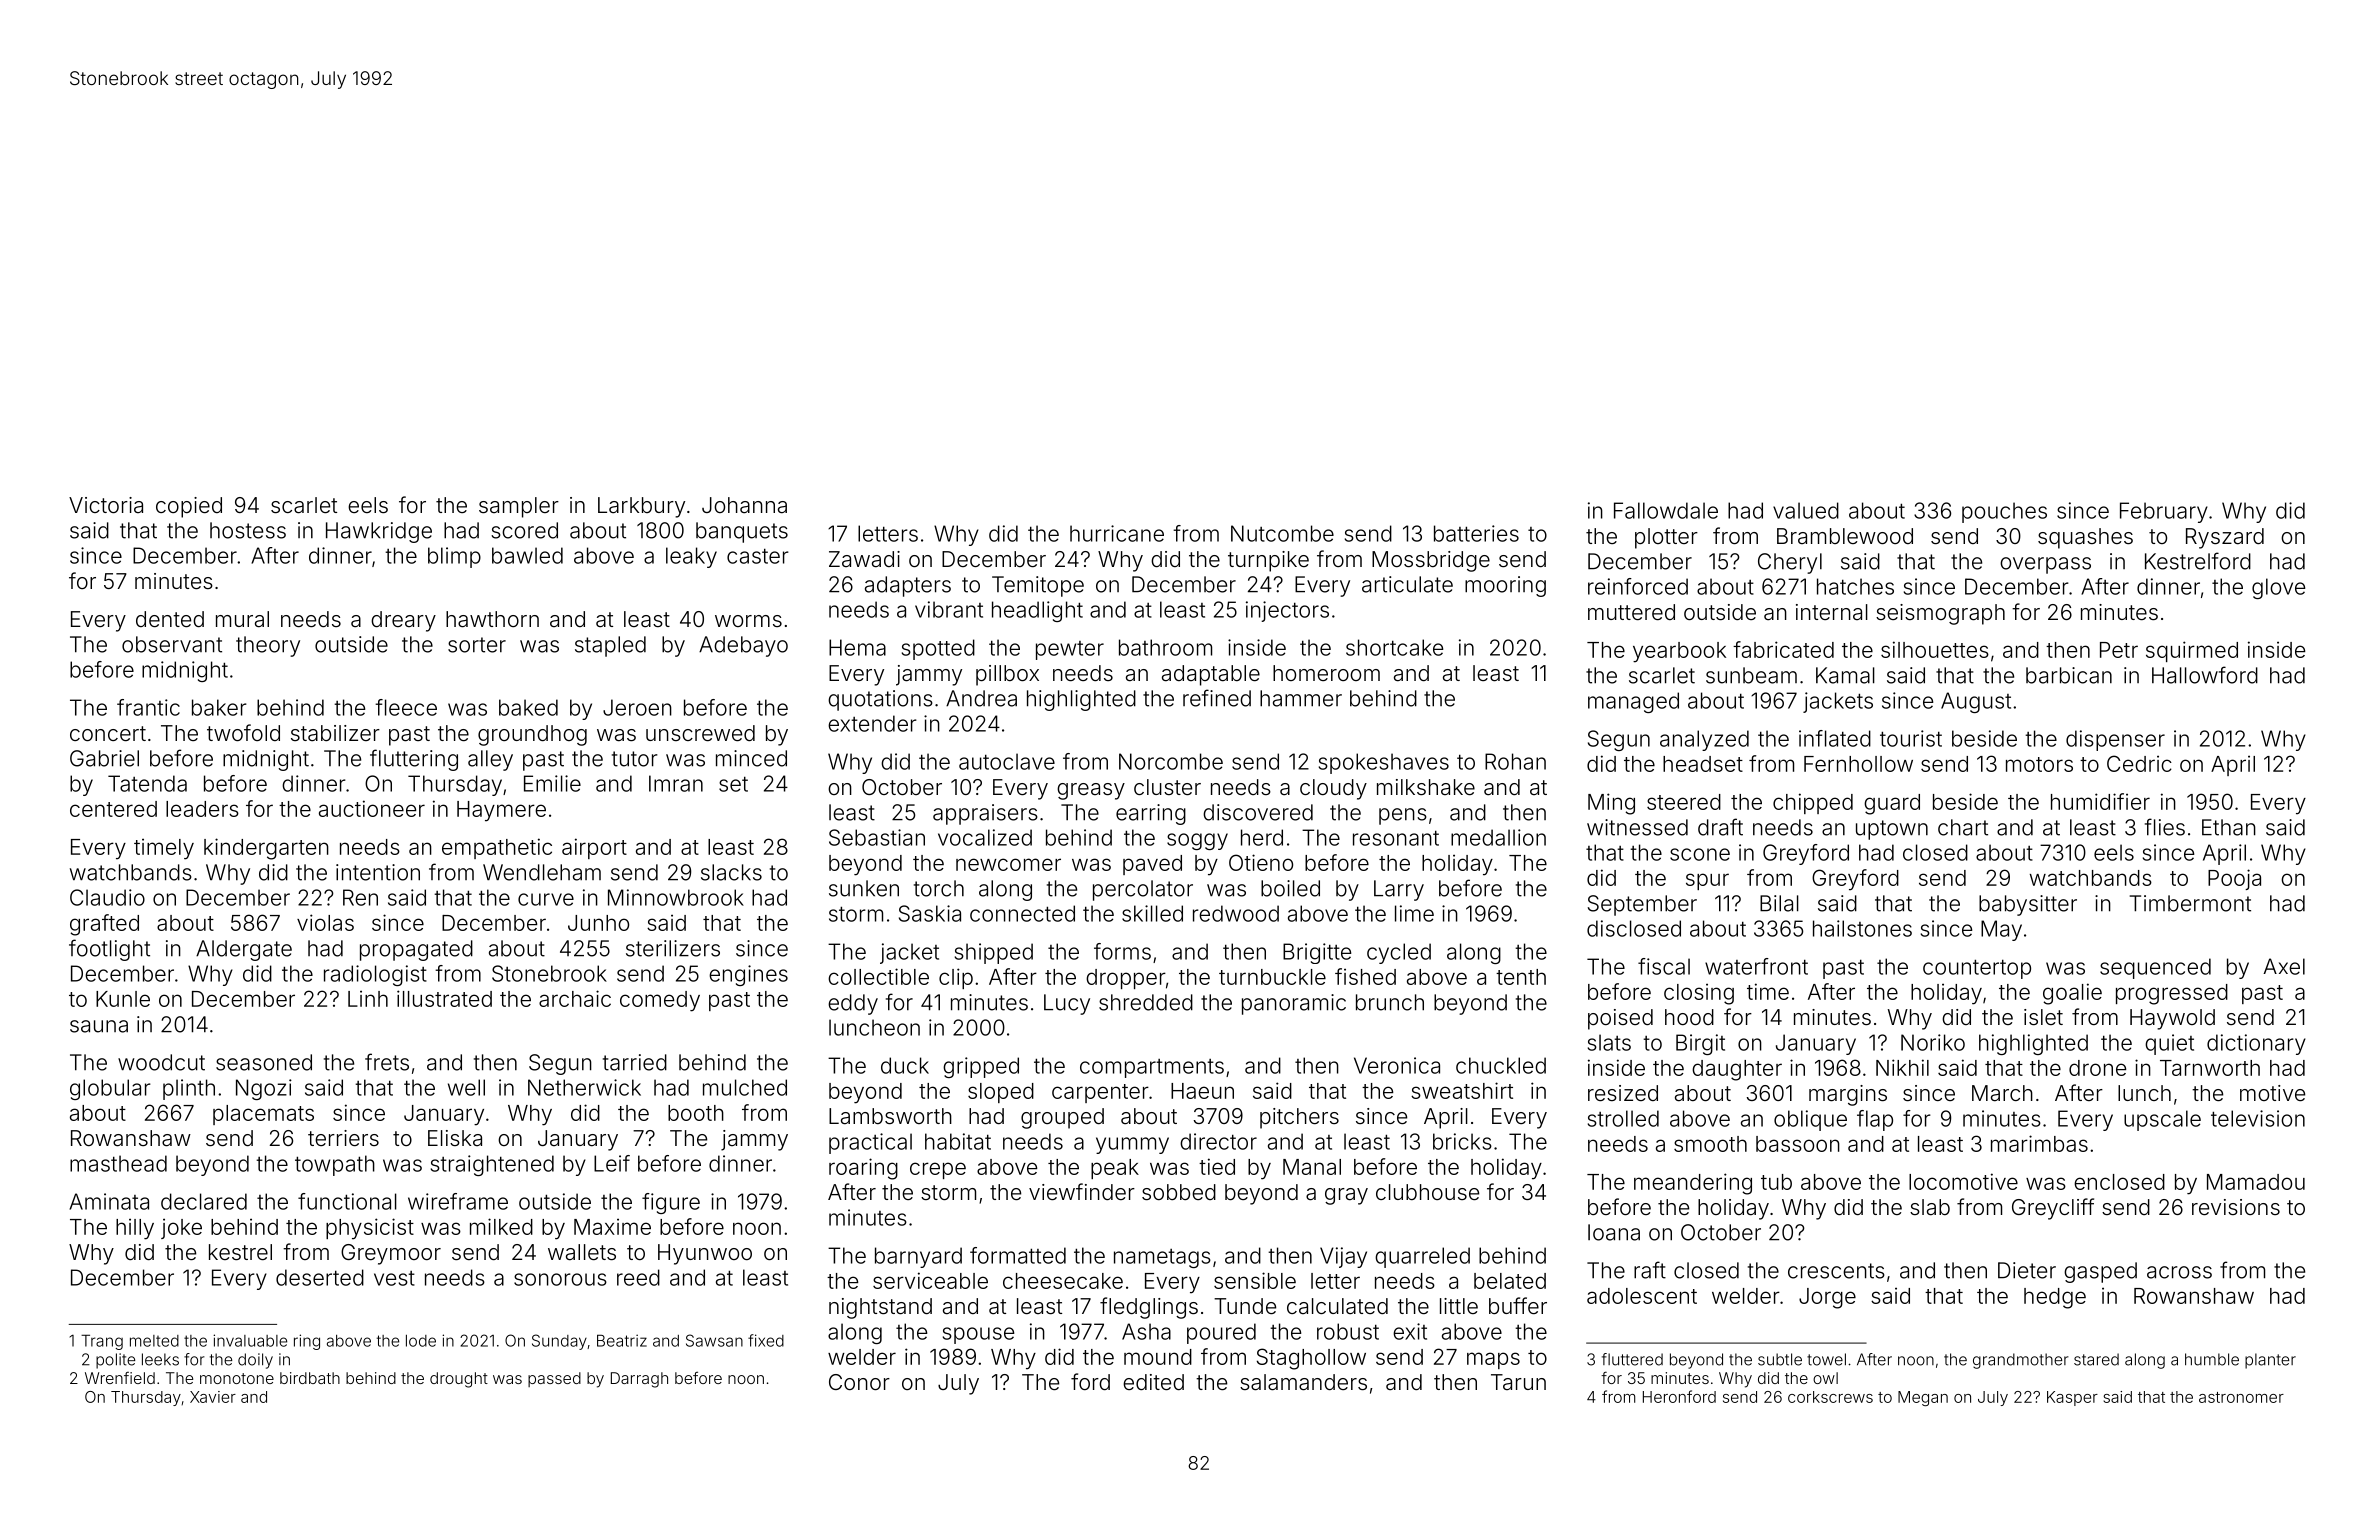  Describe the element at coordinates (744, 505) in the screenshot. I see `Johanna` at that location.
